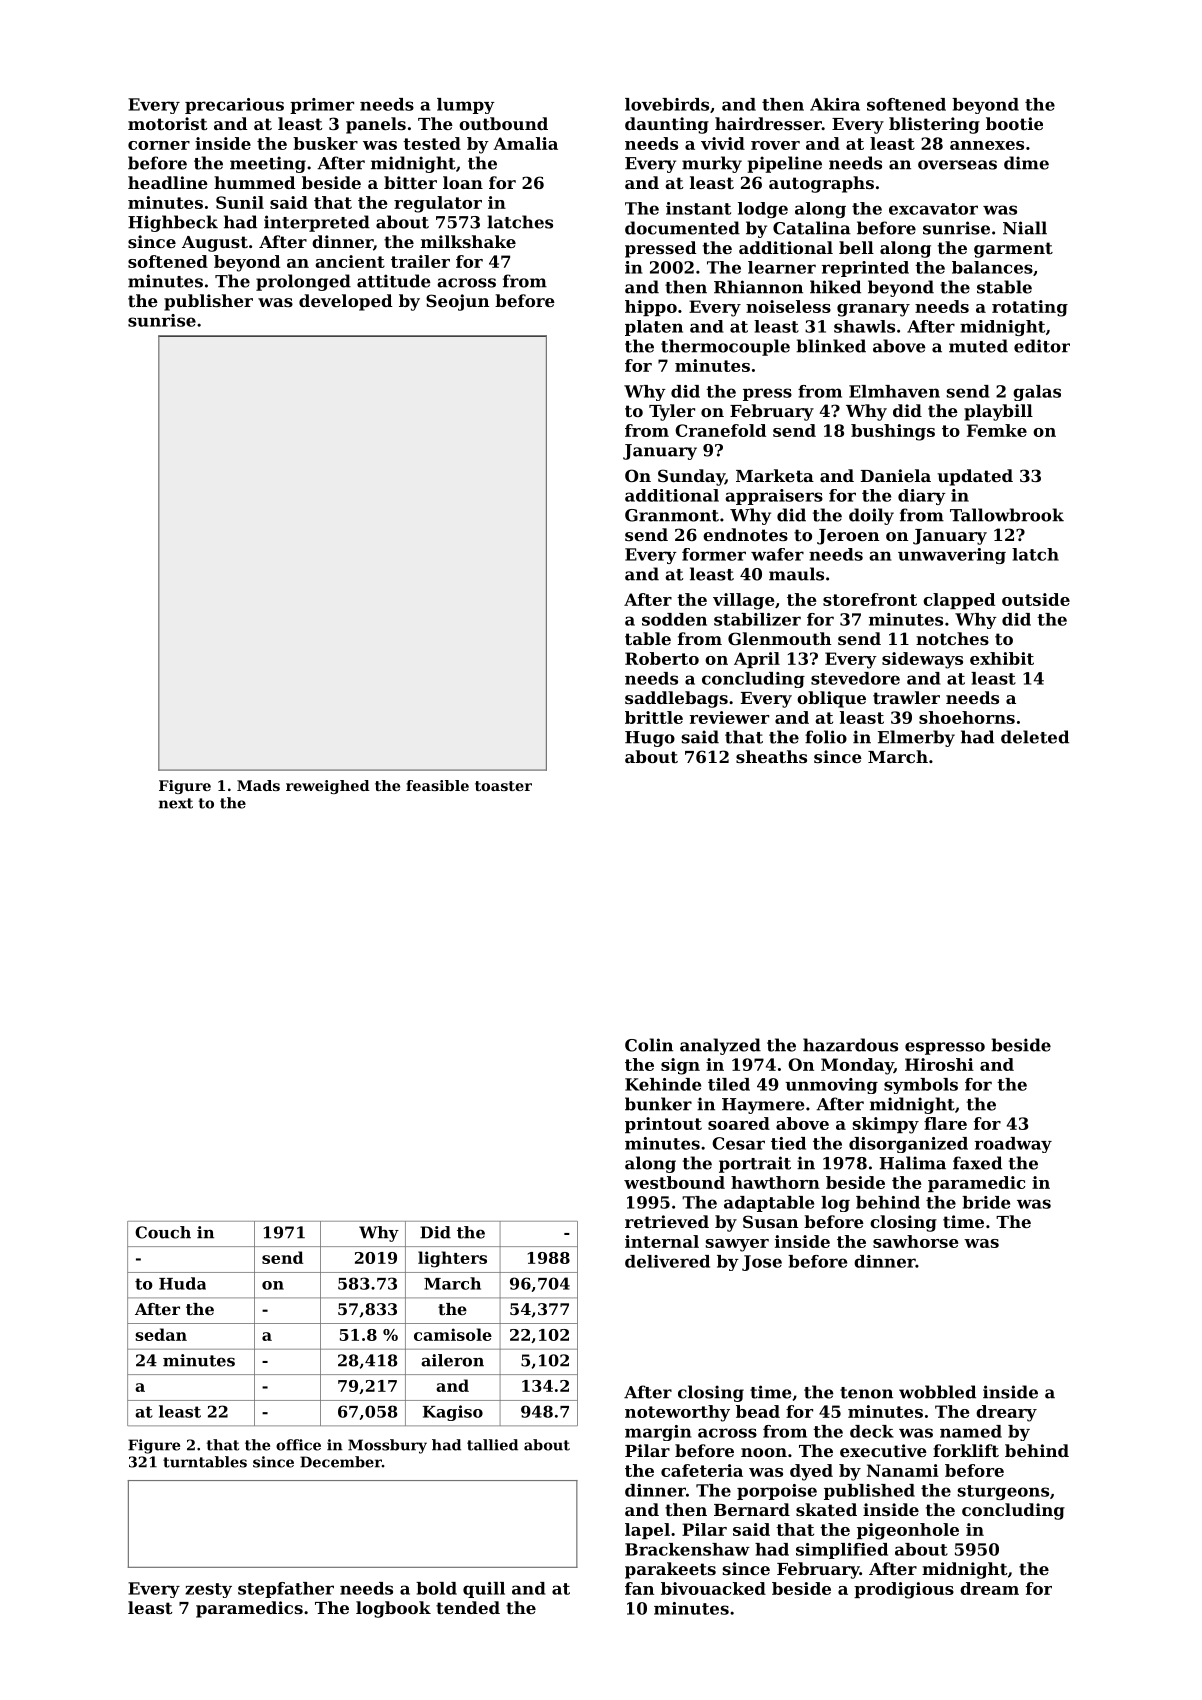 The image size is (1202, 1700). I want to click on Colin, so click(649, 1045).
